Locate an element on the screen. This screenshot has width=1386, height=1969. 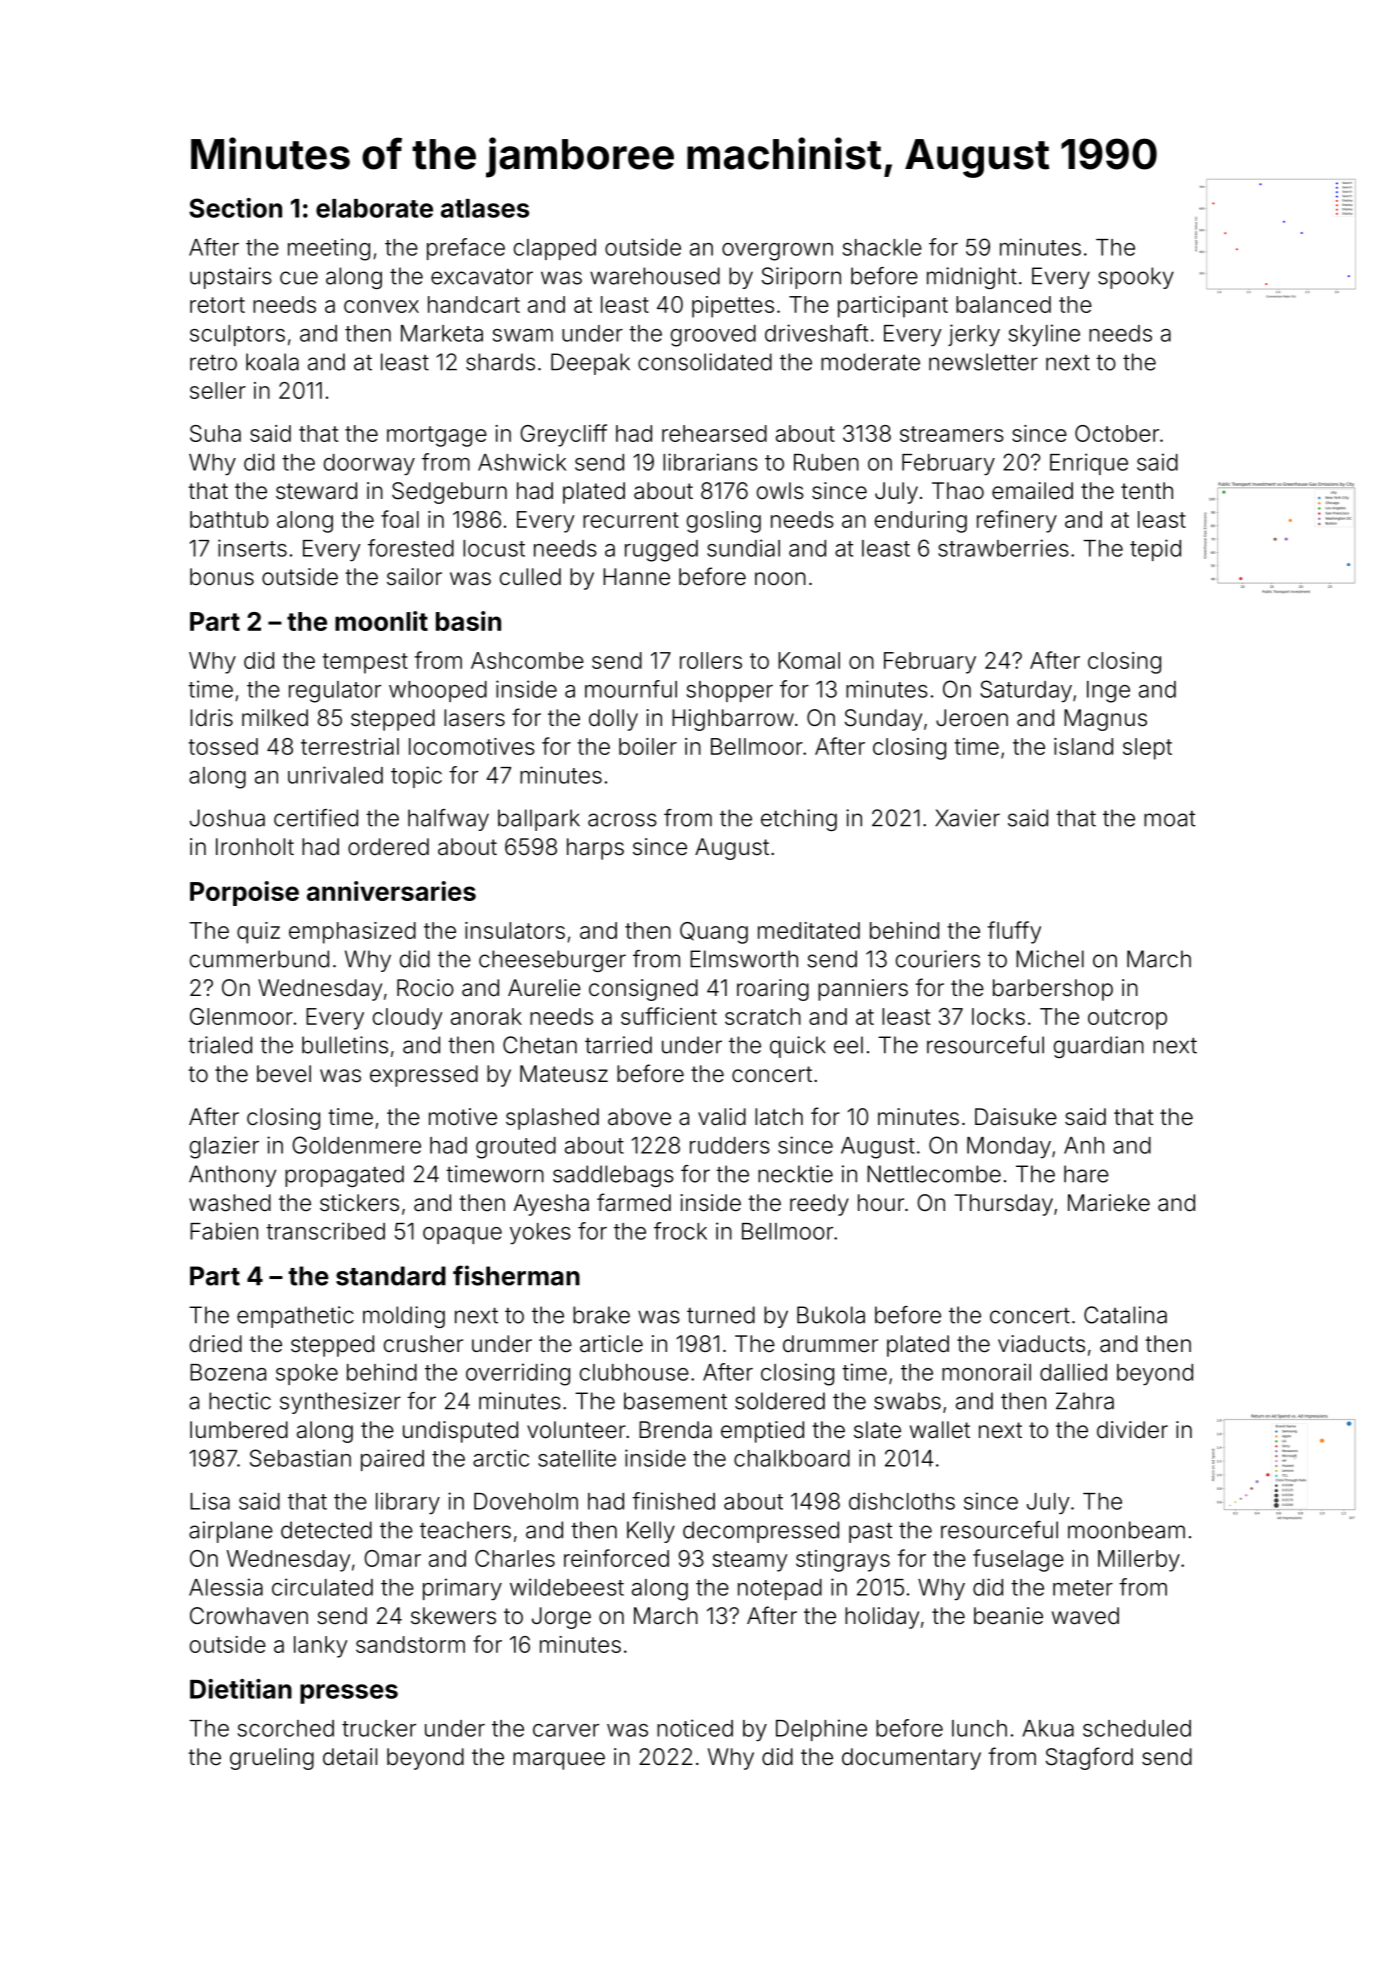
detail is located at coordinates (350, 1757).
